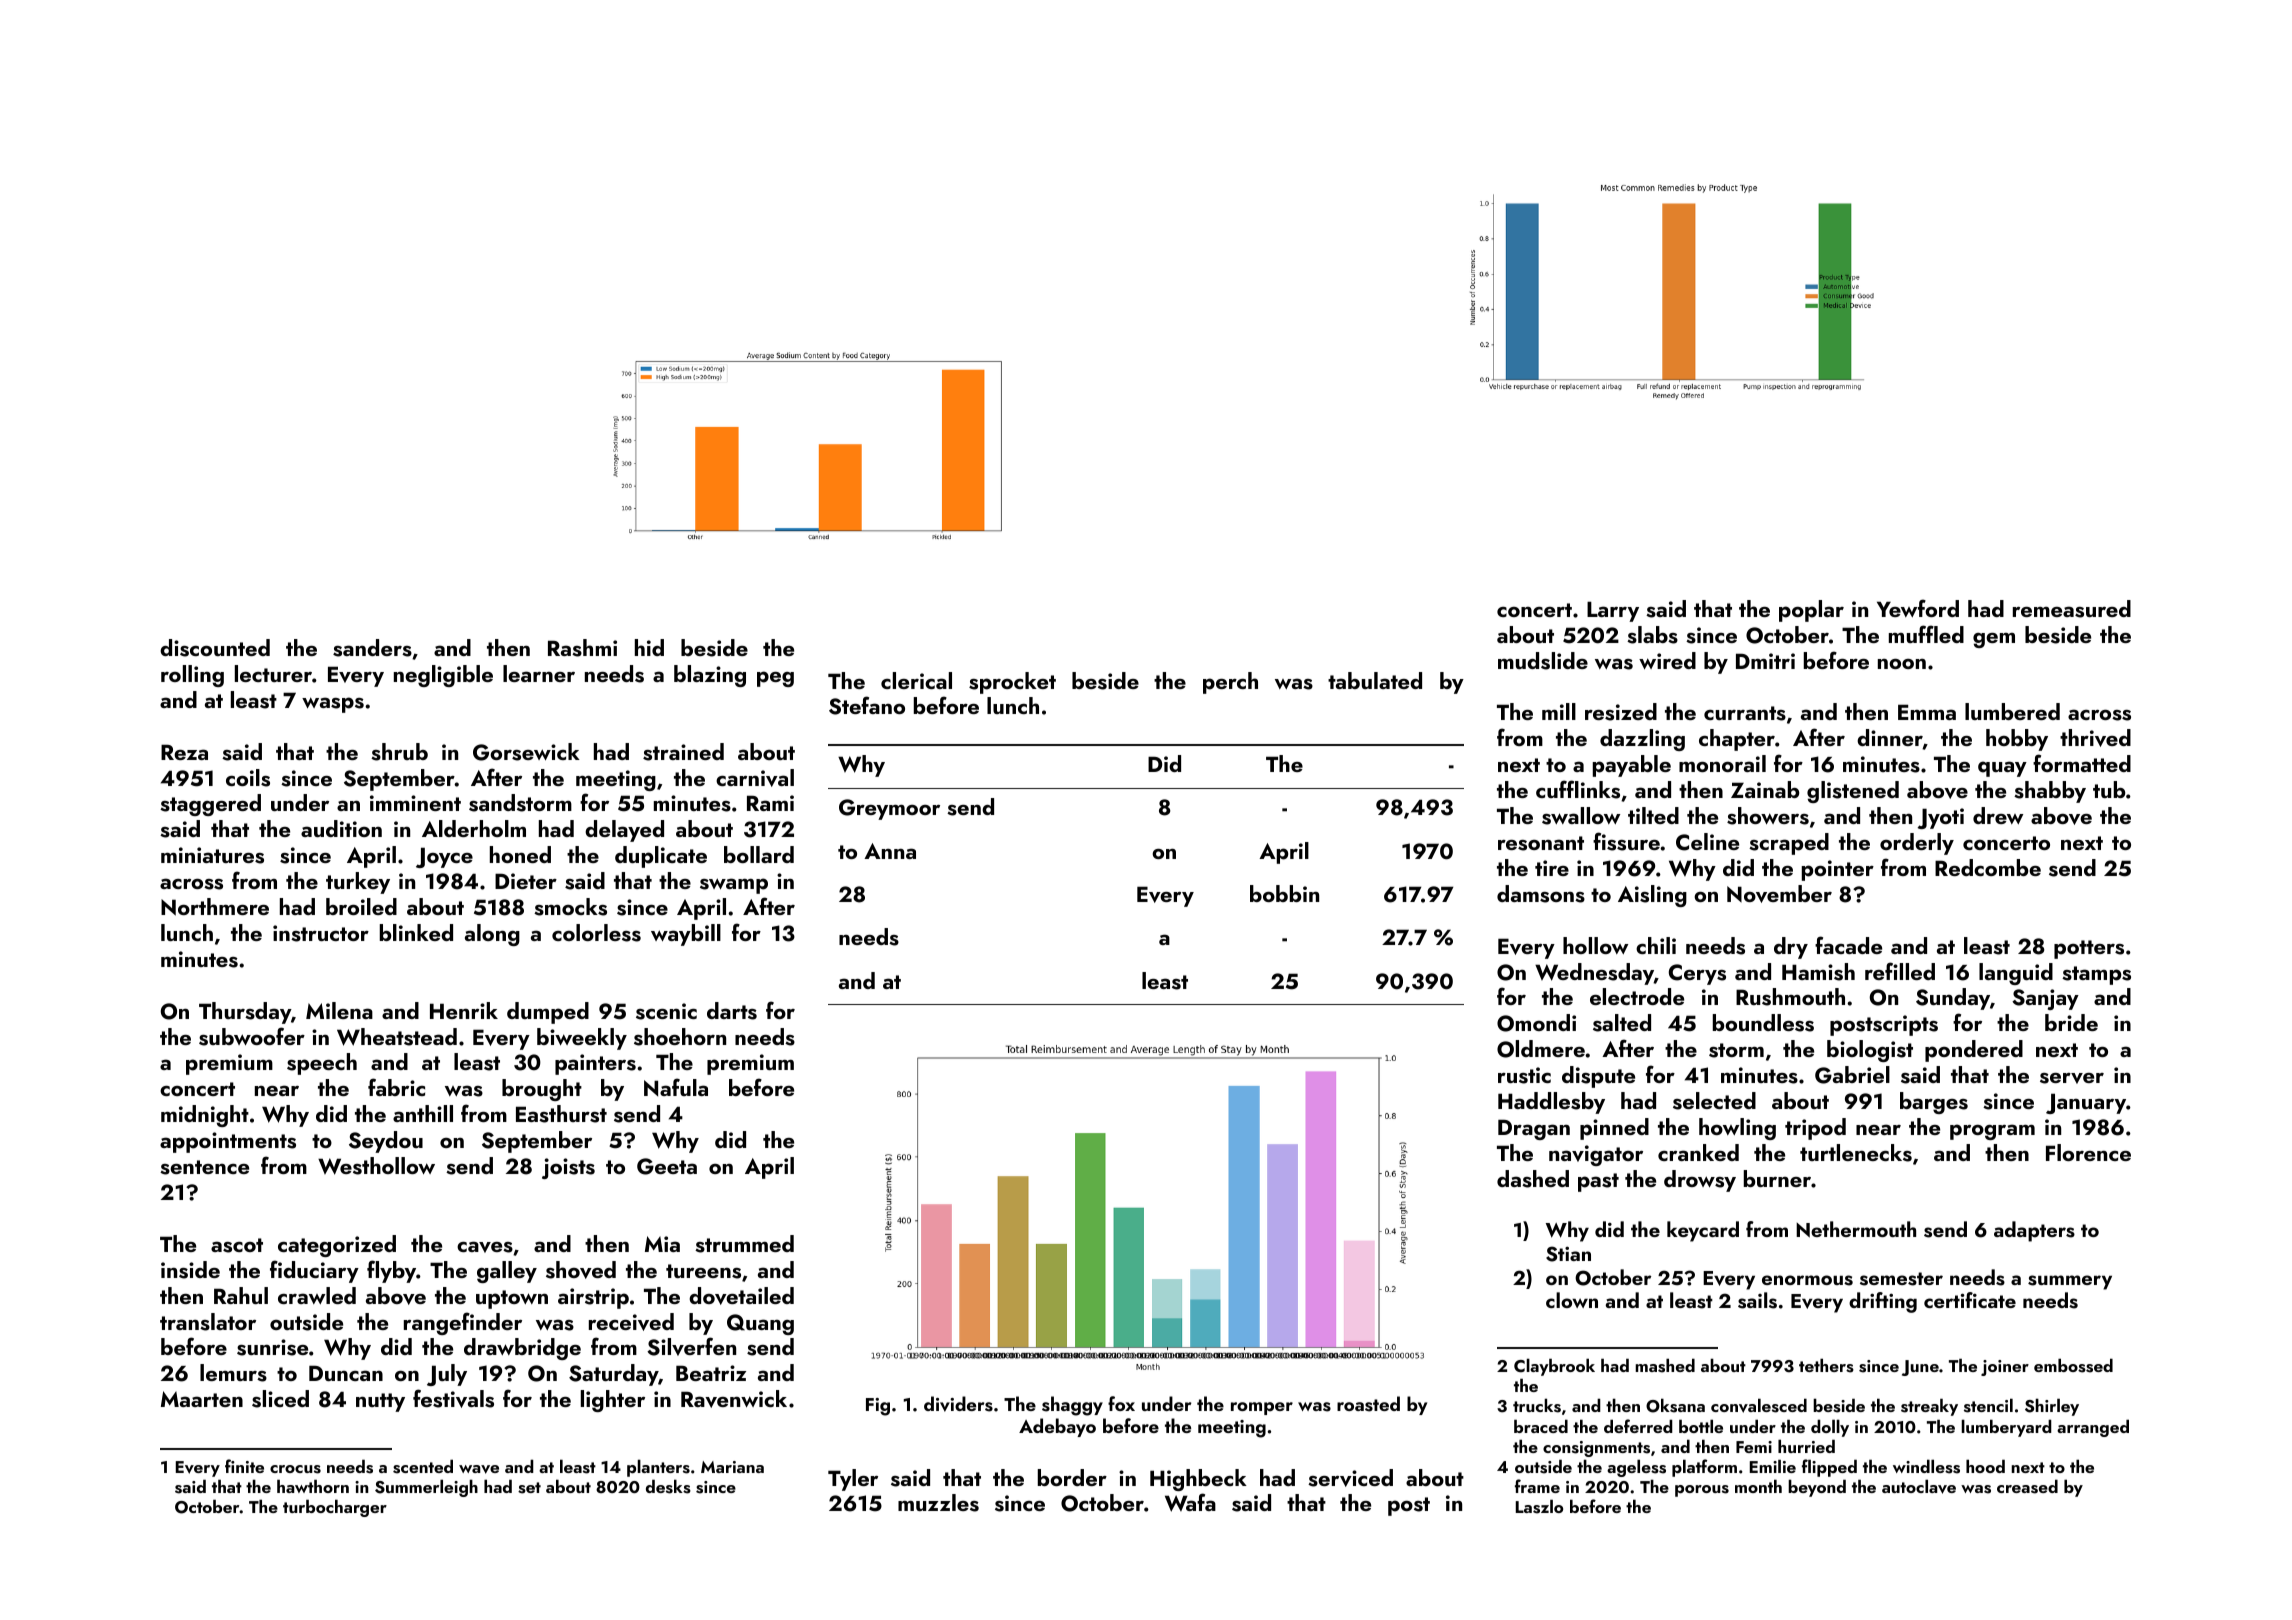 Image resolution: width=2292 pixels, height=1620 pixels. Describe the element at coordinates (1807, 1280) in the screenshot. I see `enormous` at that location.
